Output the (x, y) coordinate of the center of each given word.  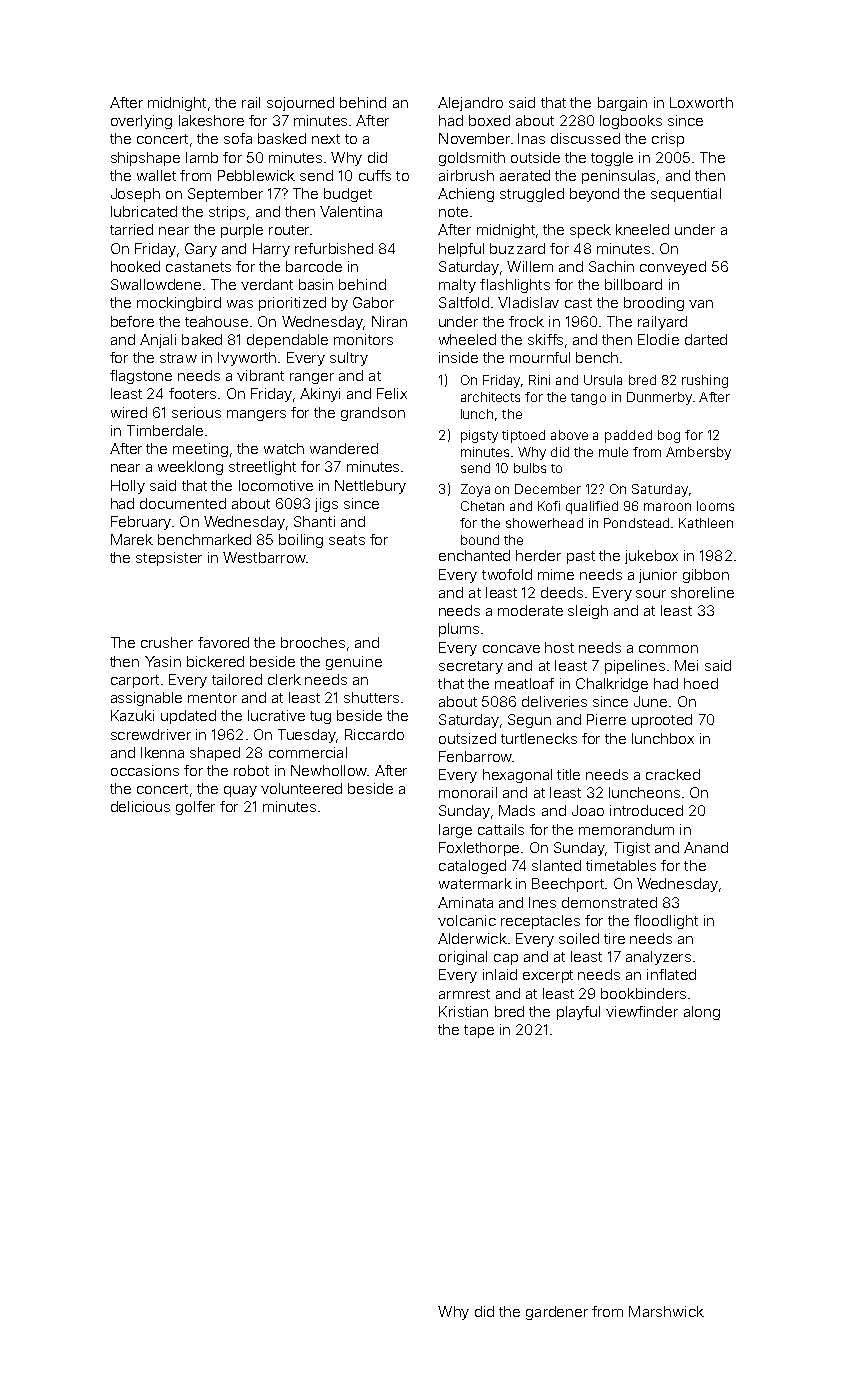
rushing (705, 381)
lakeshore (211, 120)
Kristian (463, 1011)
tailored (237, 679)
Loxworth (701, 102)
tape (479, 1031)
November (474, 138)
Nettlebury (370, 487)
